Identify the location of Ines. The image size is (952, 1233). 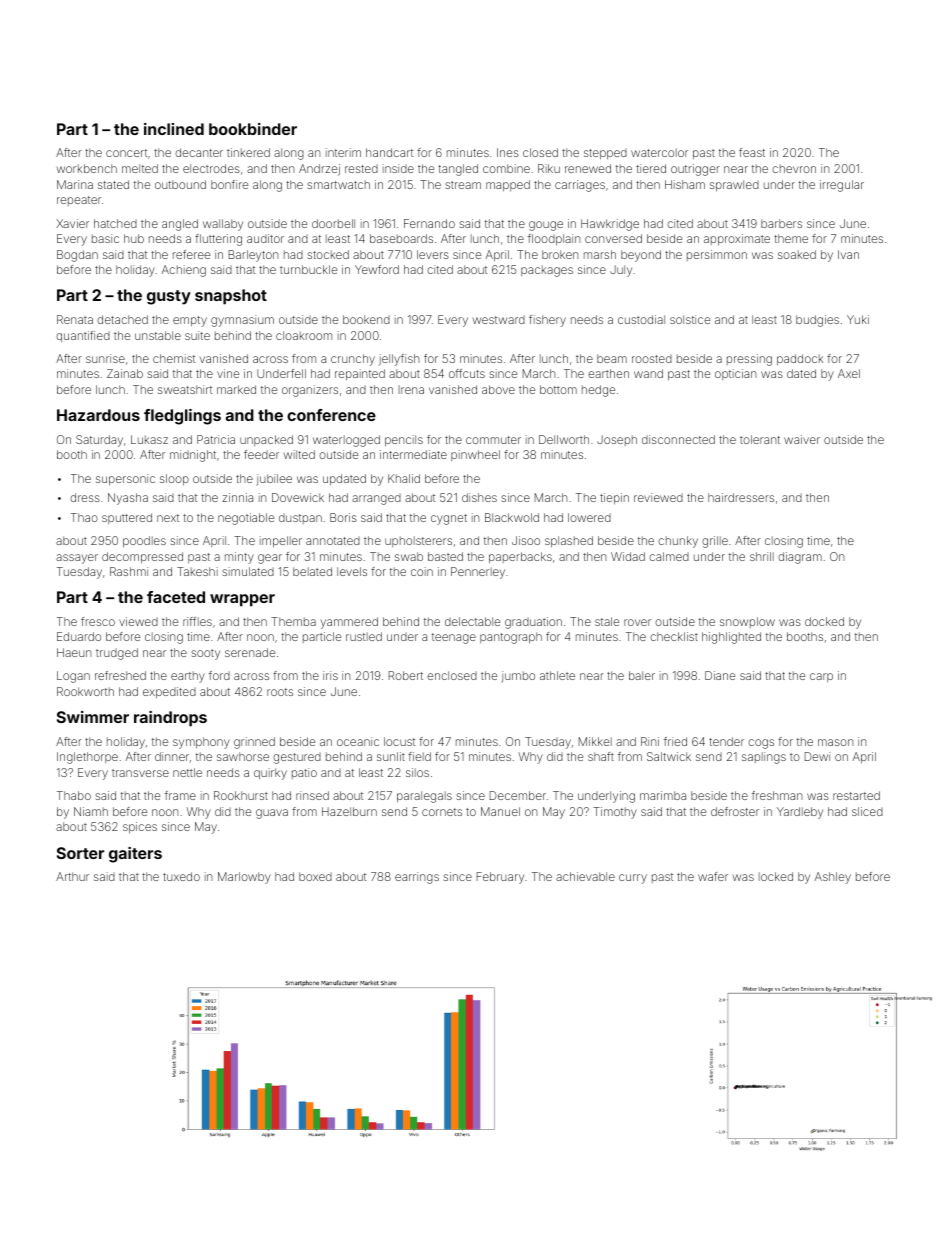
(508, 152).
